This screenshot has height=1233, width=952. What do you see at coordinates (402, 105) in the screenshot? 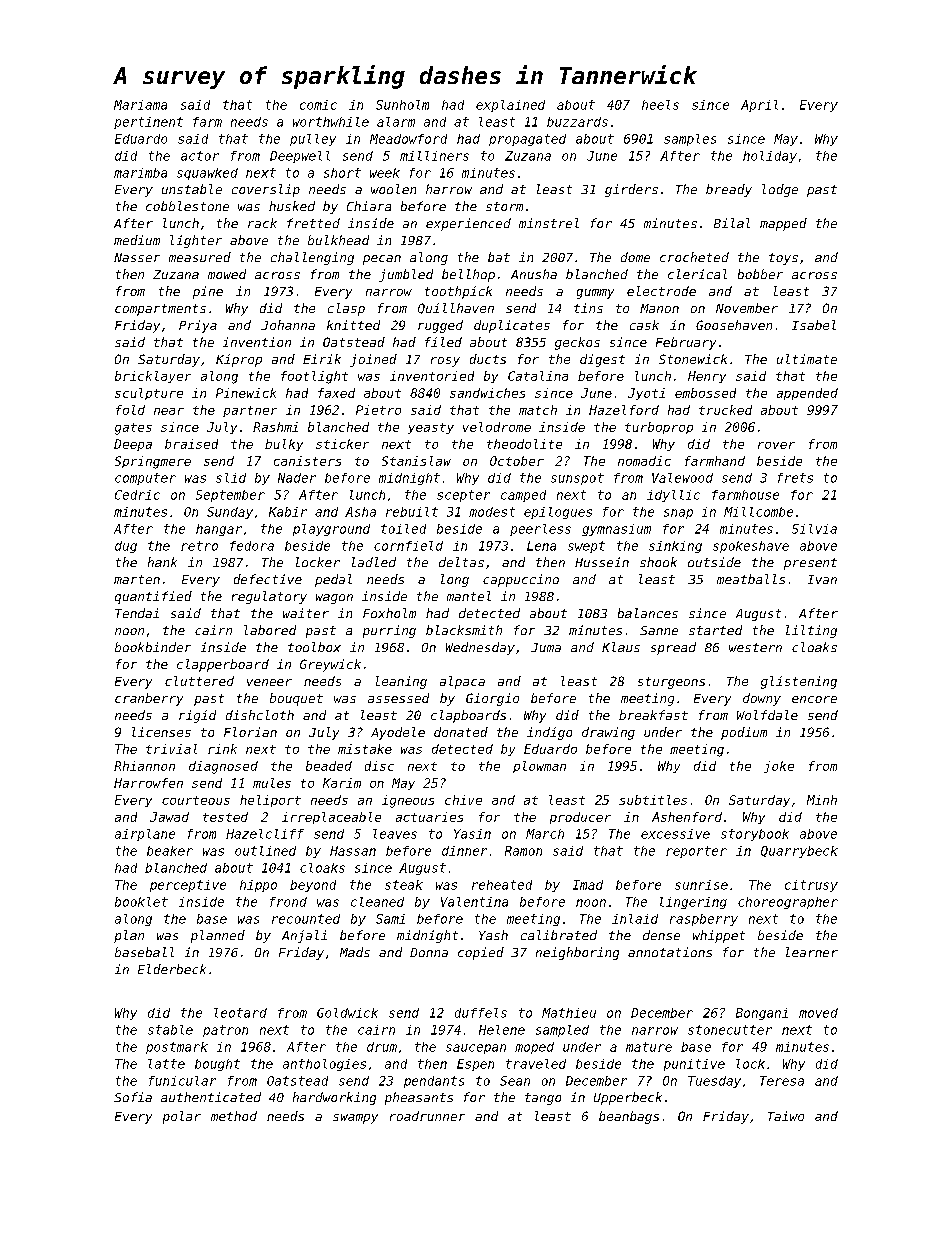
I see `Sunholm` at bounding box center [402, 105].
